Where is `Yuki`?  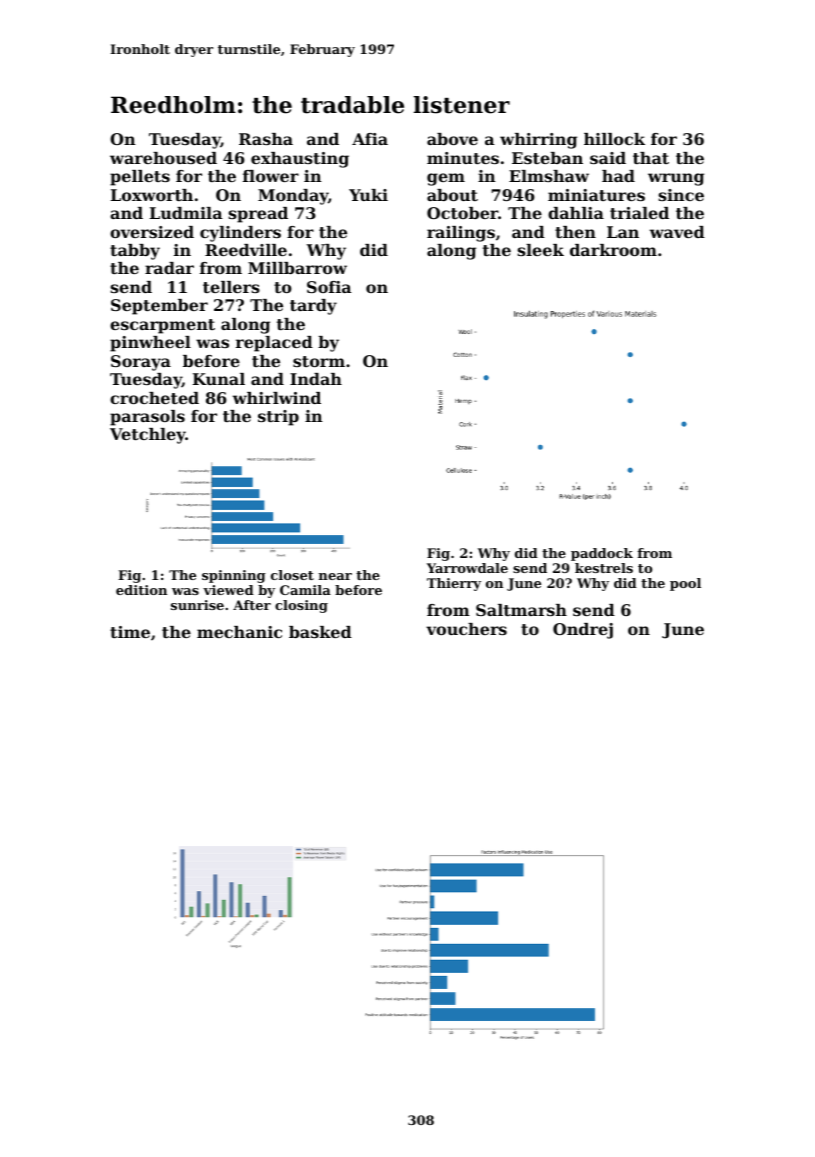
Yuki is located at coordinates (368, 195).
